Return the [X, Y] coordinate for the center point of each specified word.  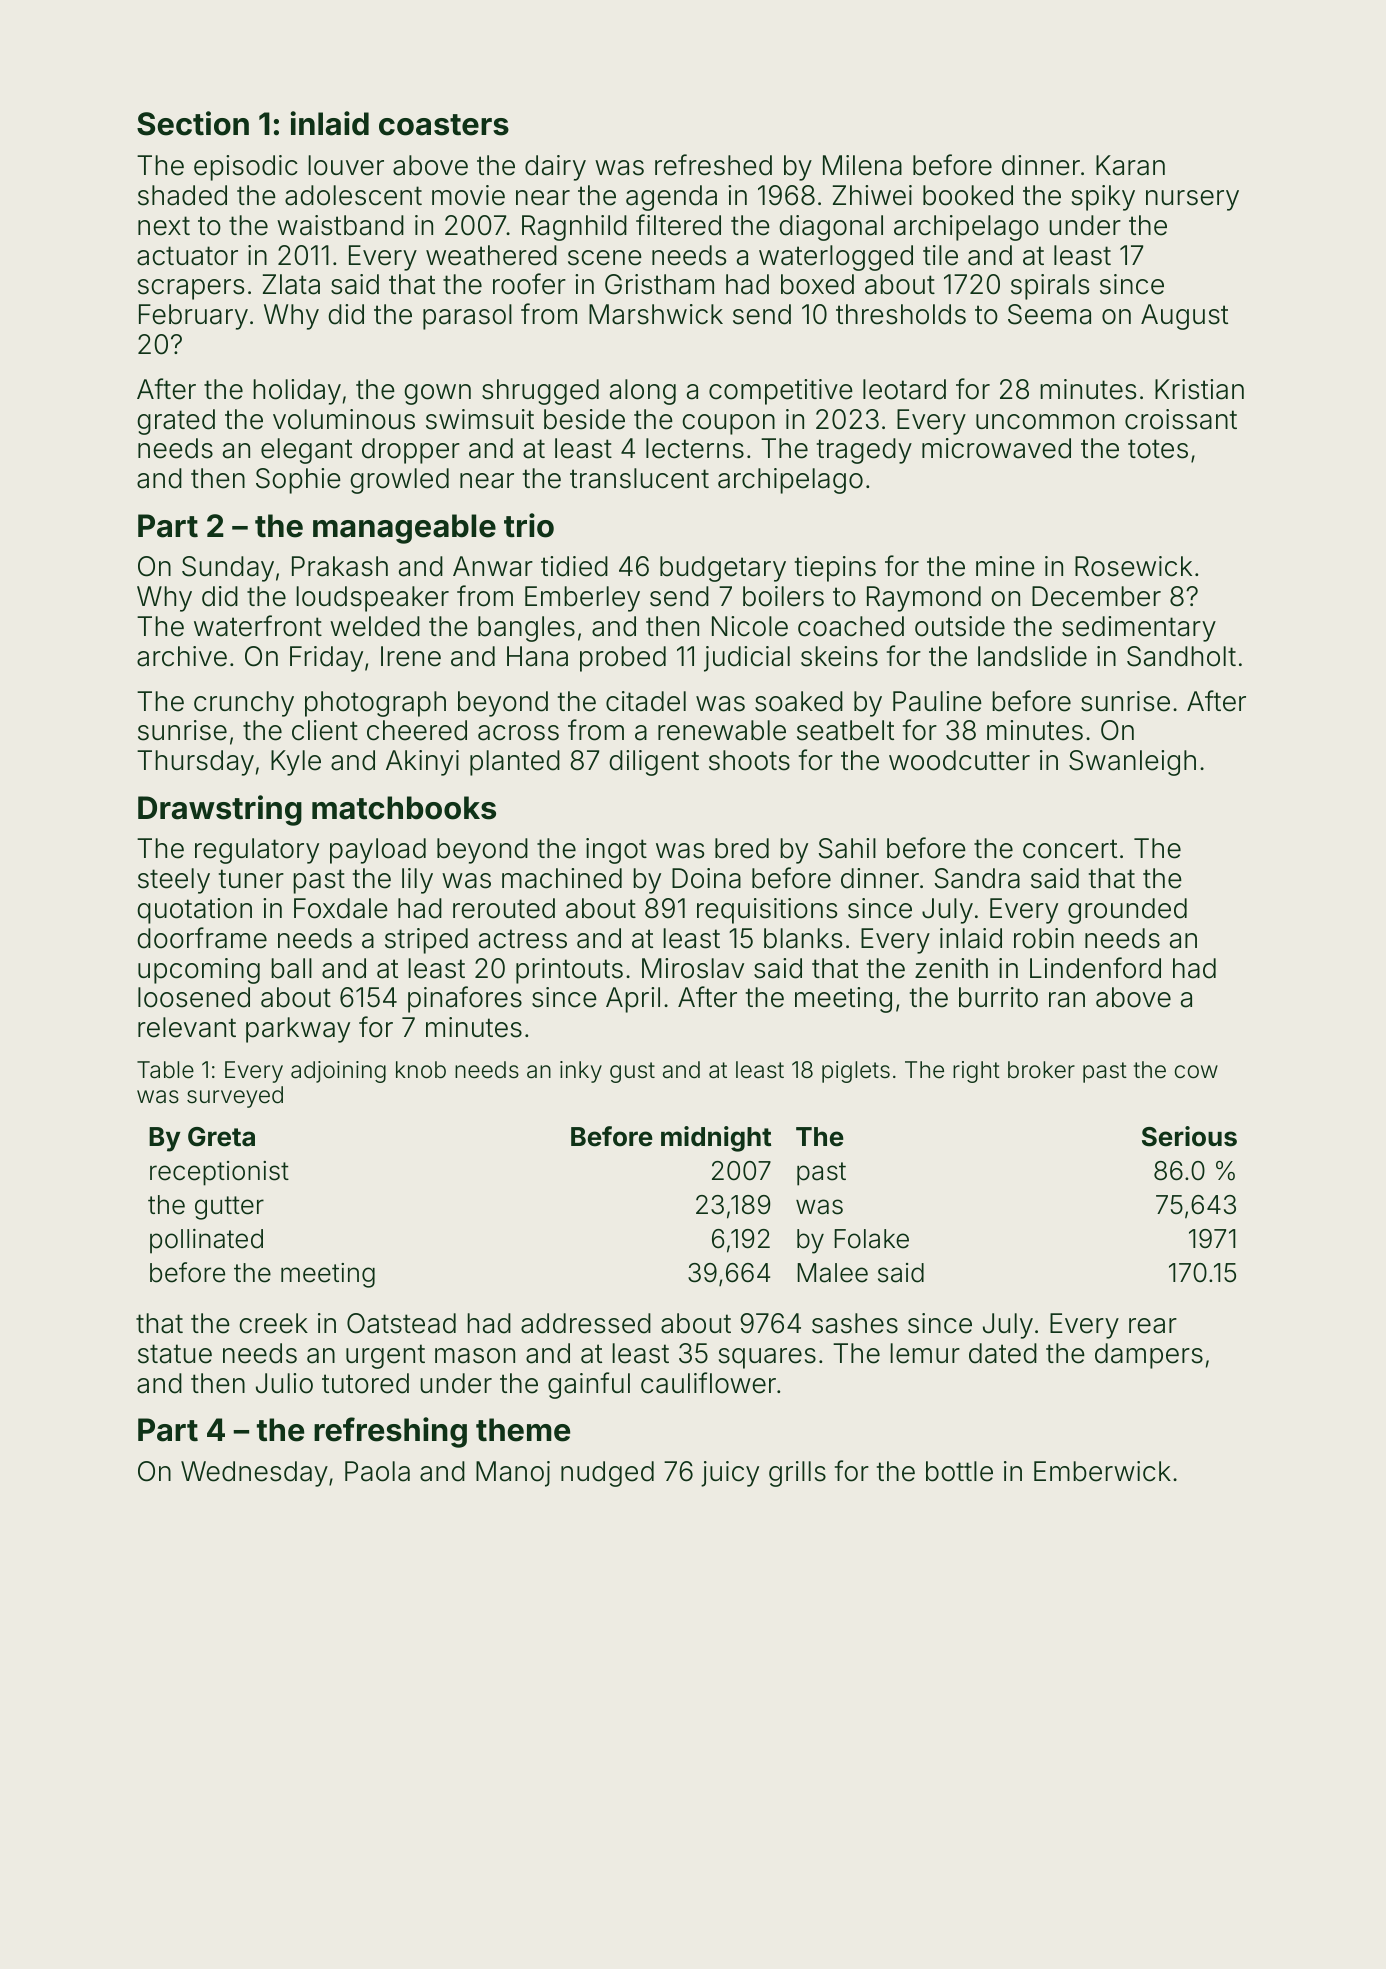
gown [437, 394]
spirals [1050, 287]
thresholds [901, 314]
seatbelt [845, 730]
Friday [326, 659]
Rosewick [1133, 566]
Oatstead [401, 1323]
